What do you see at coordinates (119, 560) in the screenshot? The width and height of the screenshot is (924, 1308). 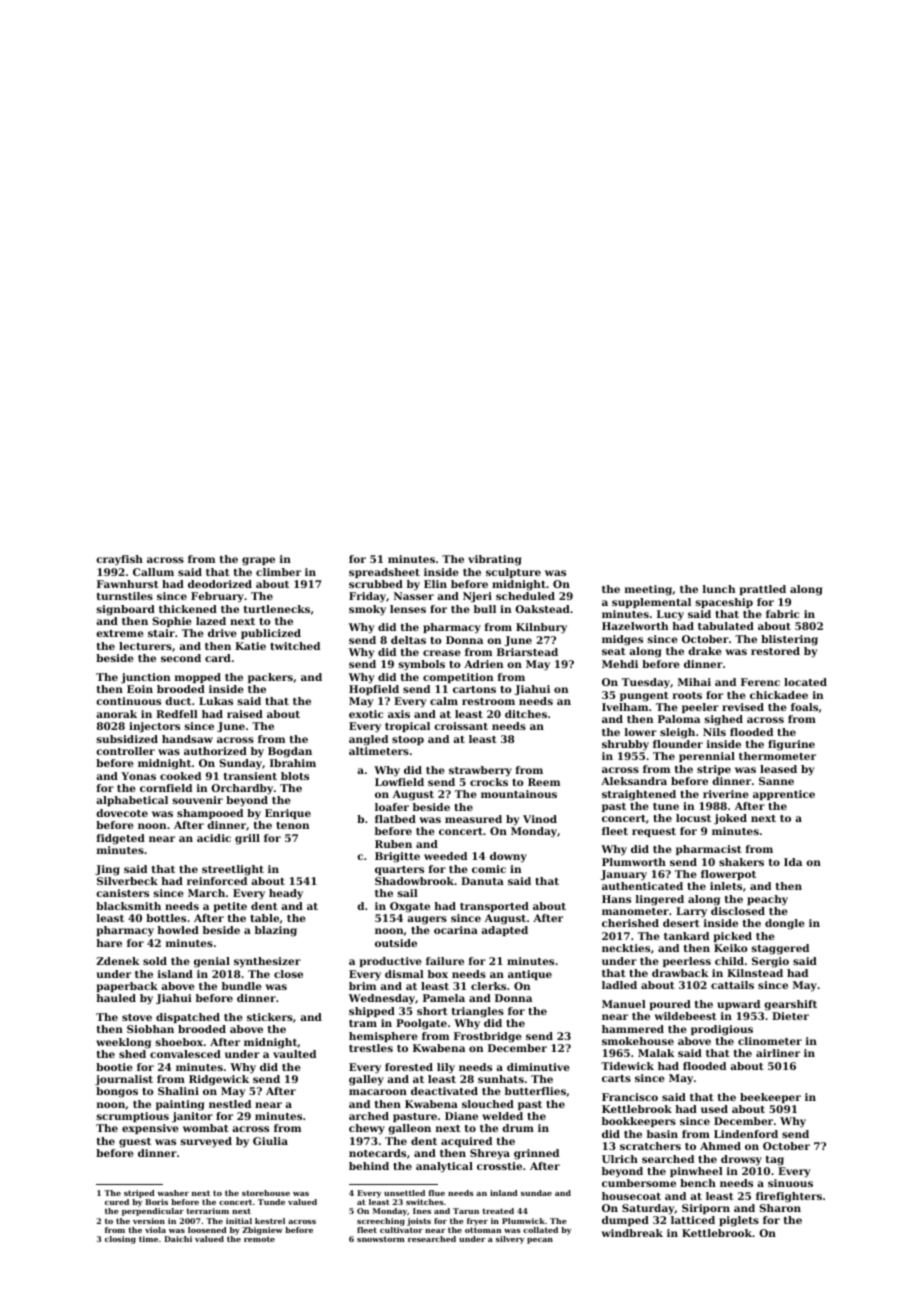 I see `crayfish` at bounding box center [119, 560].
